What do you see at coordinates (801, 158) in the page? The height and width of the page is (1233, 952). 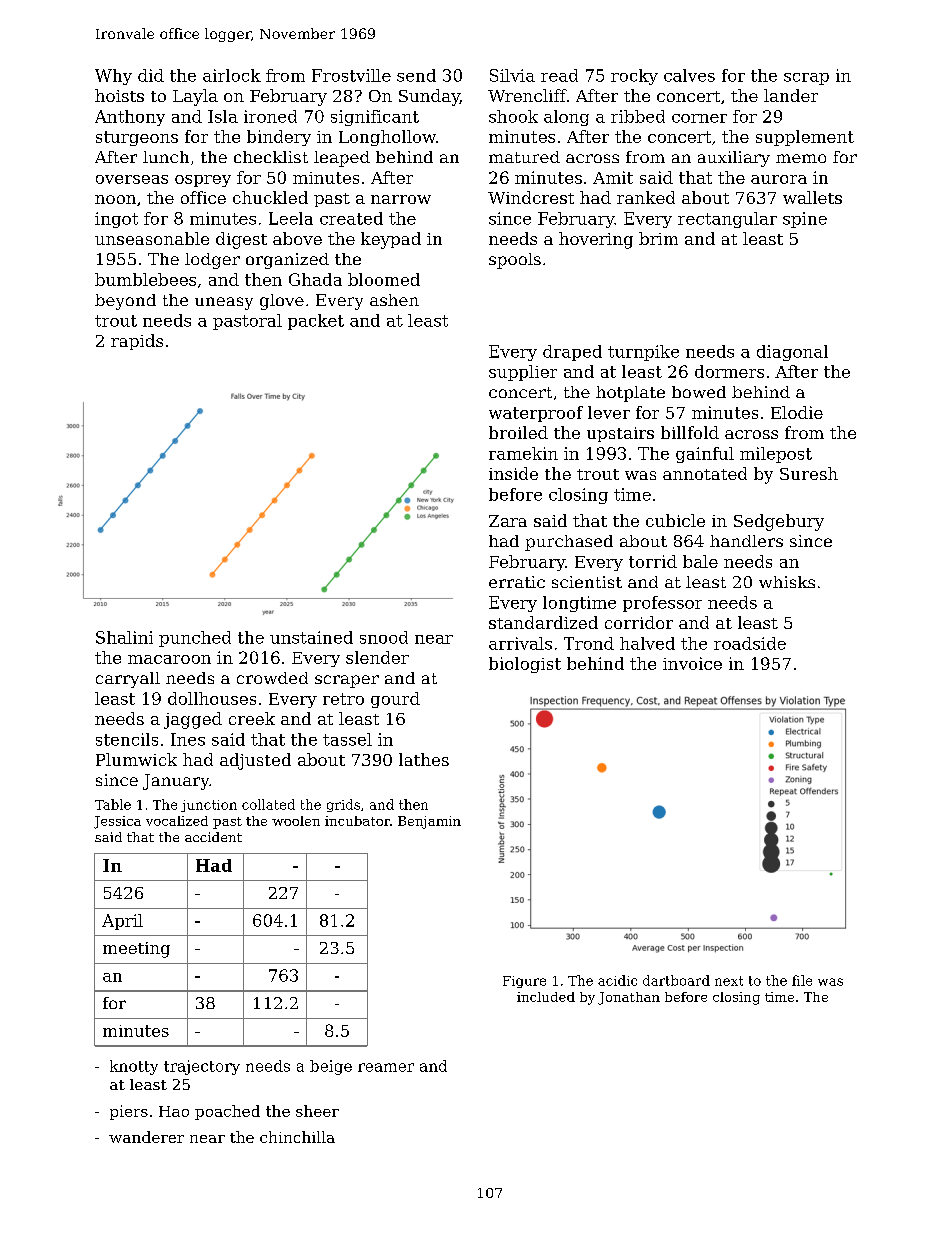 I see `memo` at bounding box center [801, 158].
